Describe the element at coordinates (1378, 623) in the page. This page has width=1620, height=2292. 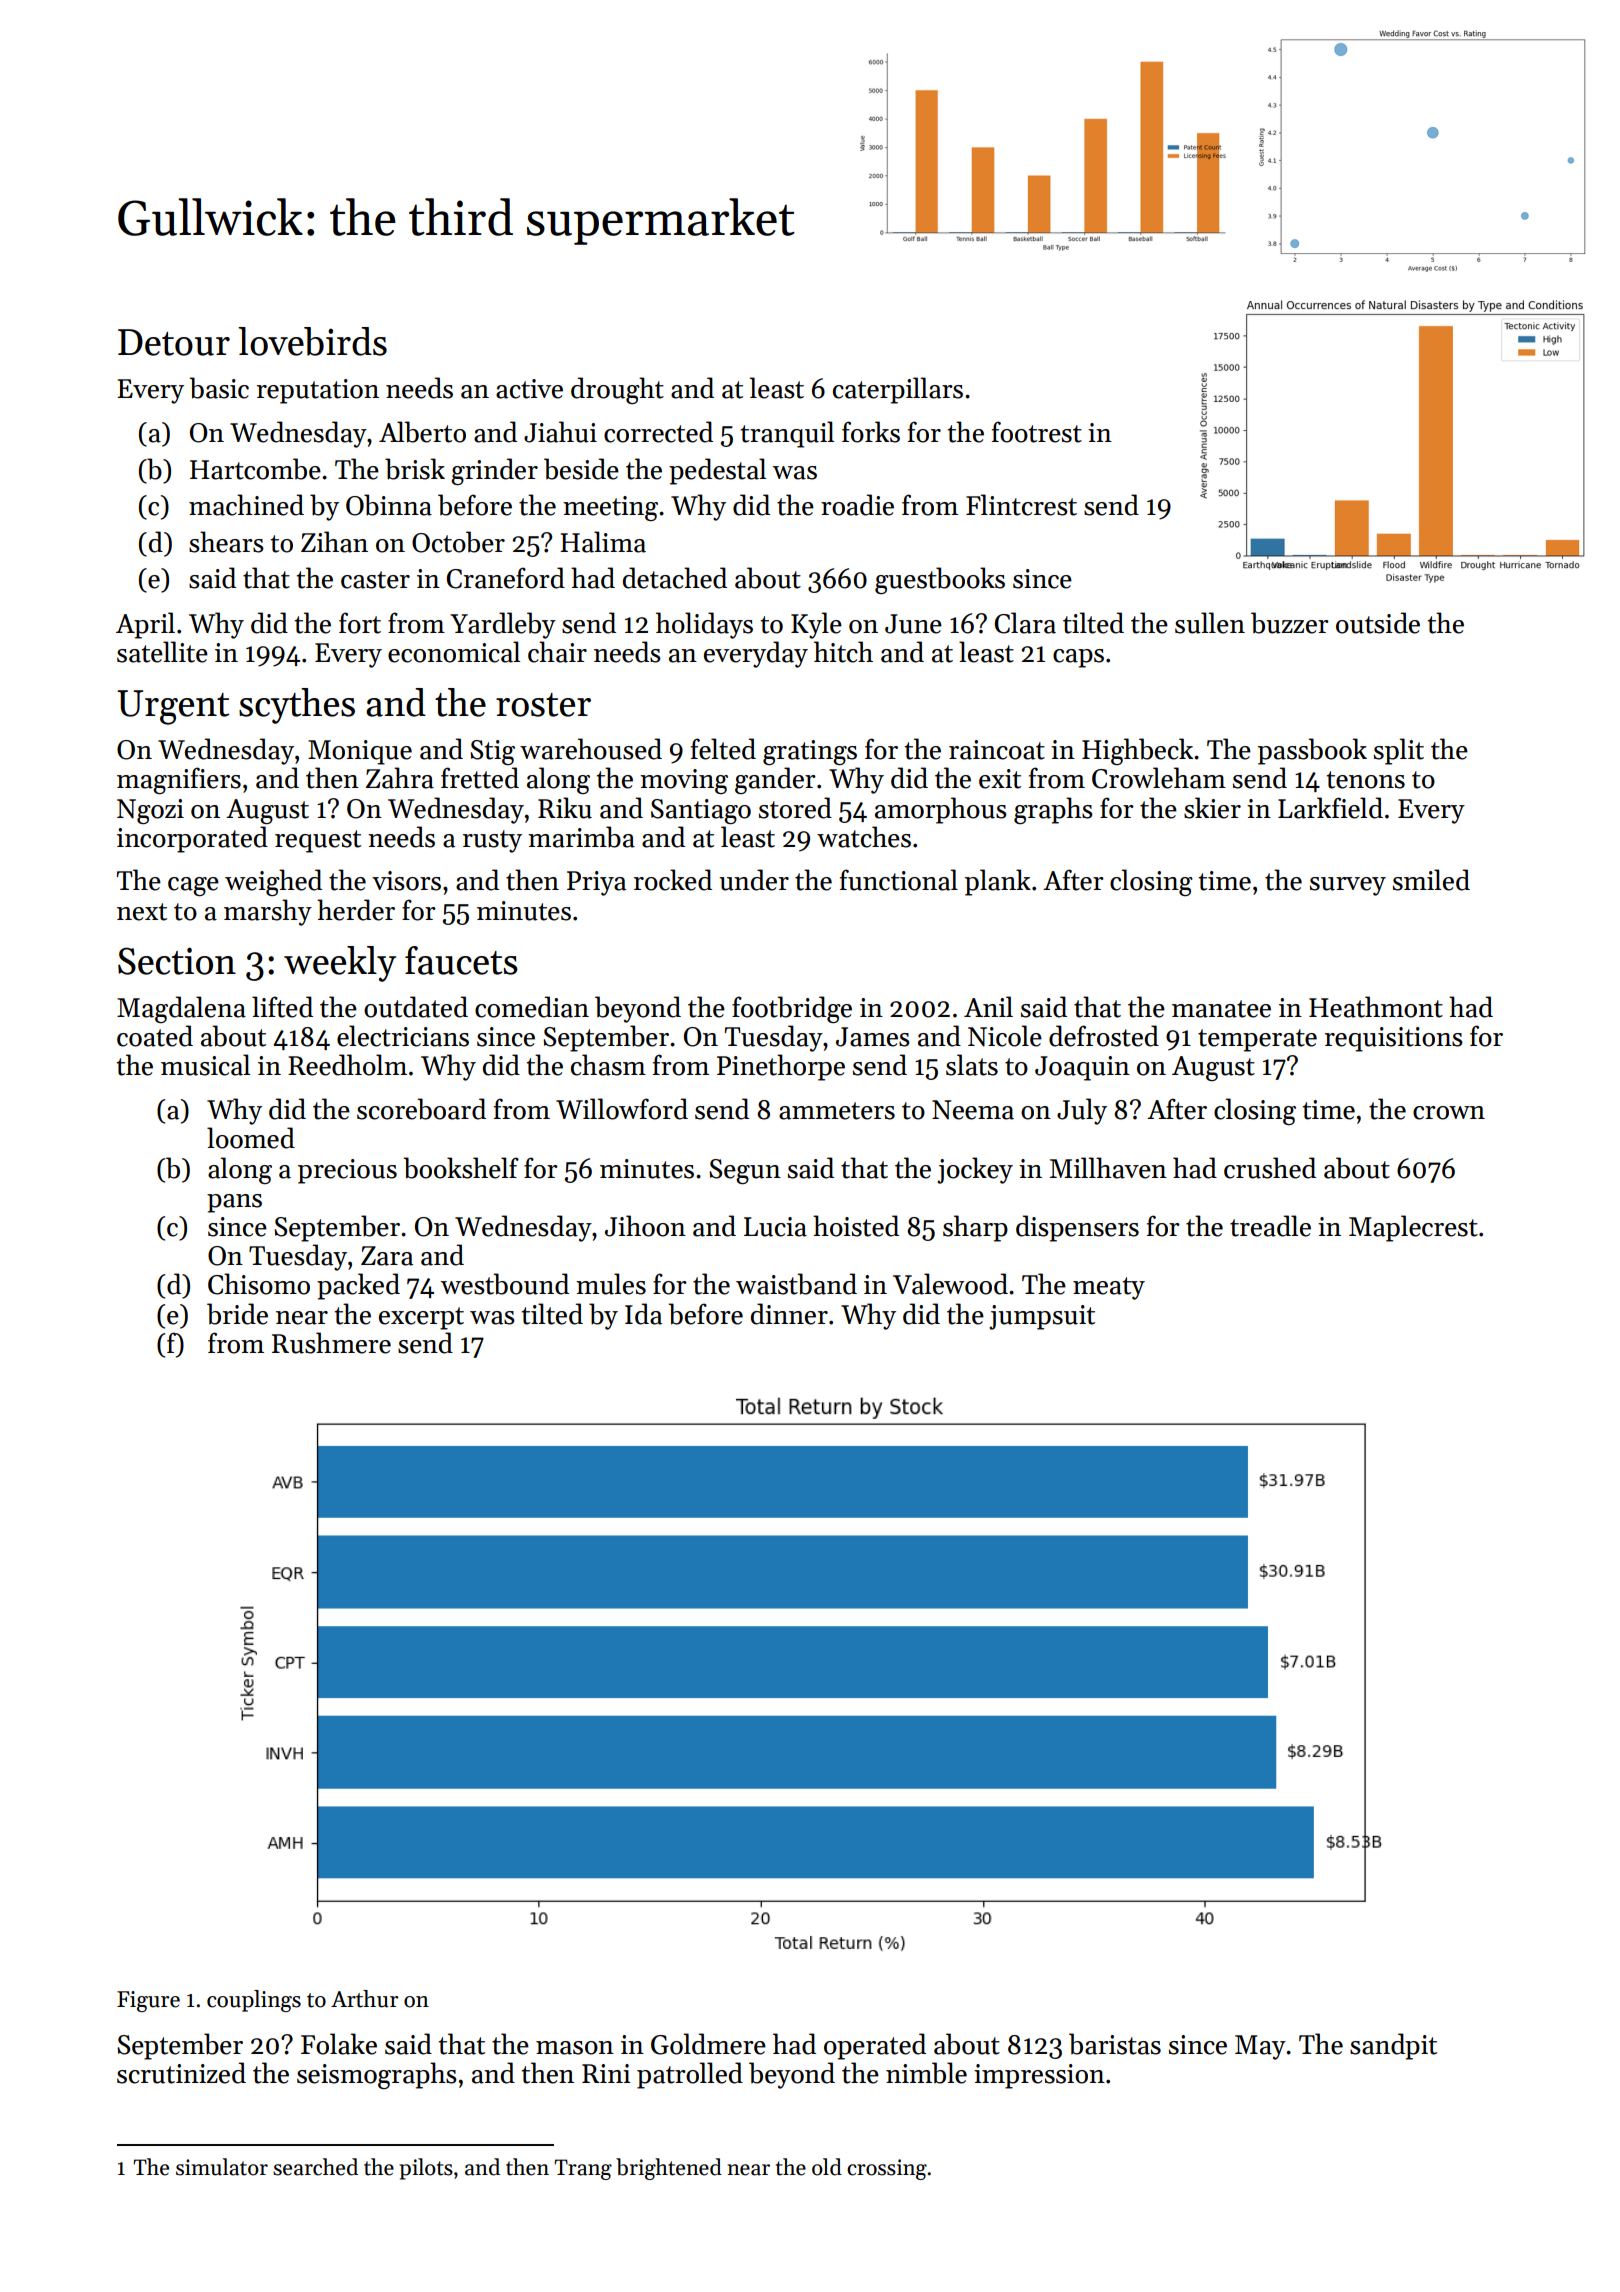
I see `outside` at that location.
